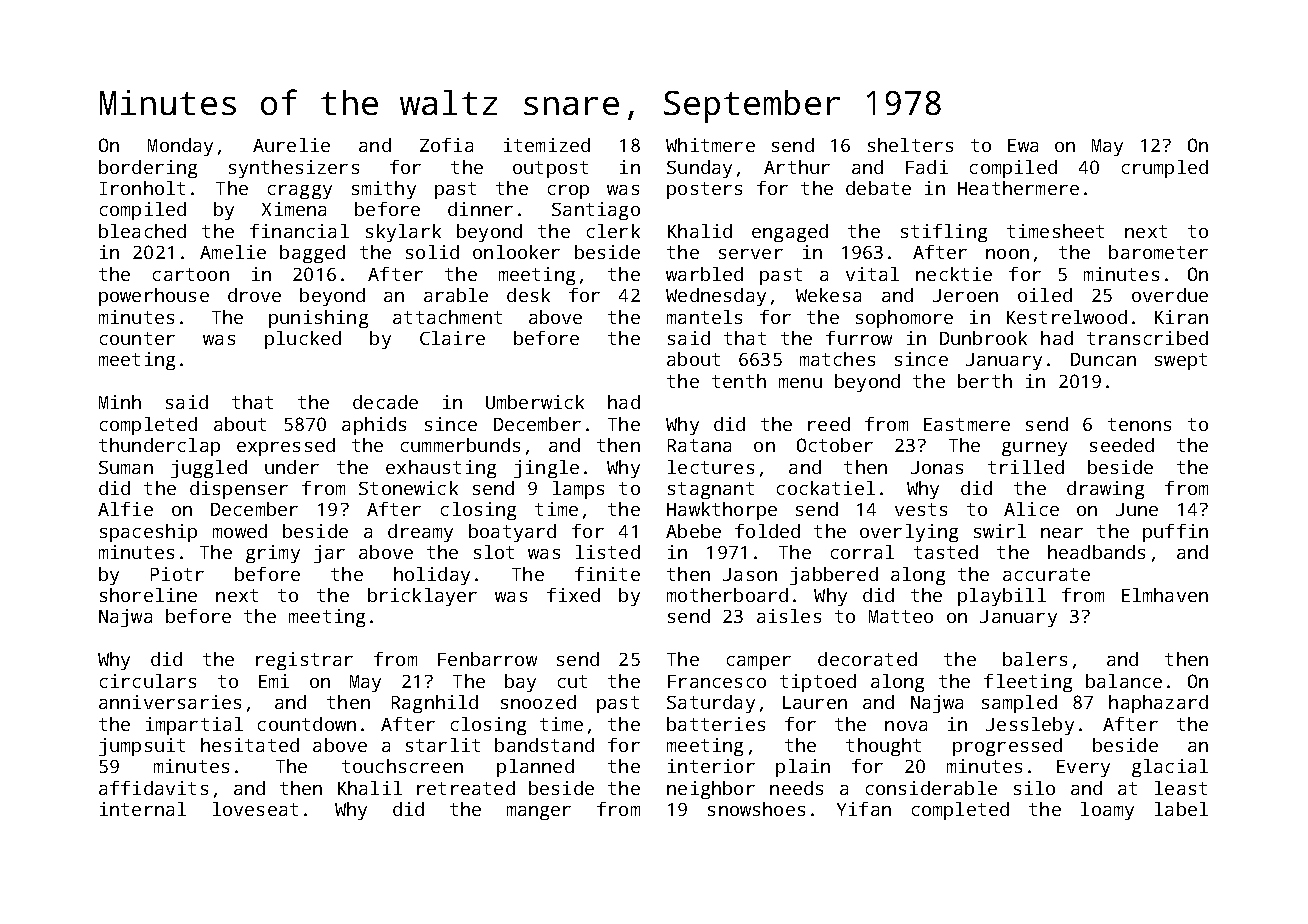 This screenshot has width=1308, height=924. Describe the element at coordinates (180, 147) in the screenshot. I see `Monday` at that location.
